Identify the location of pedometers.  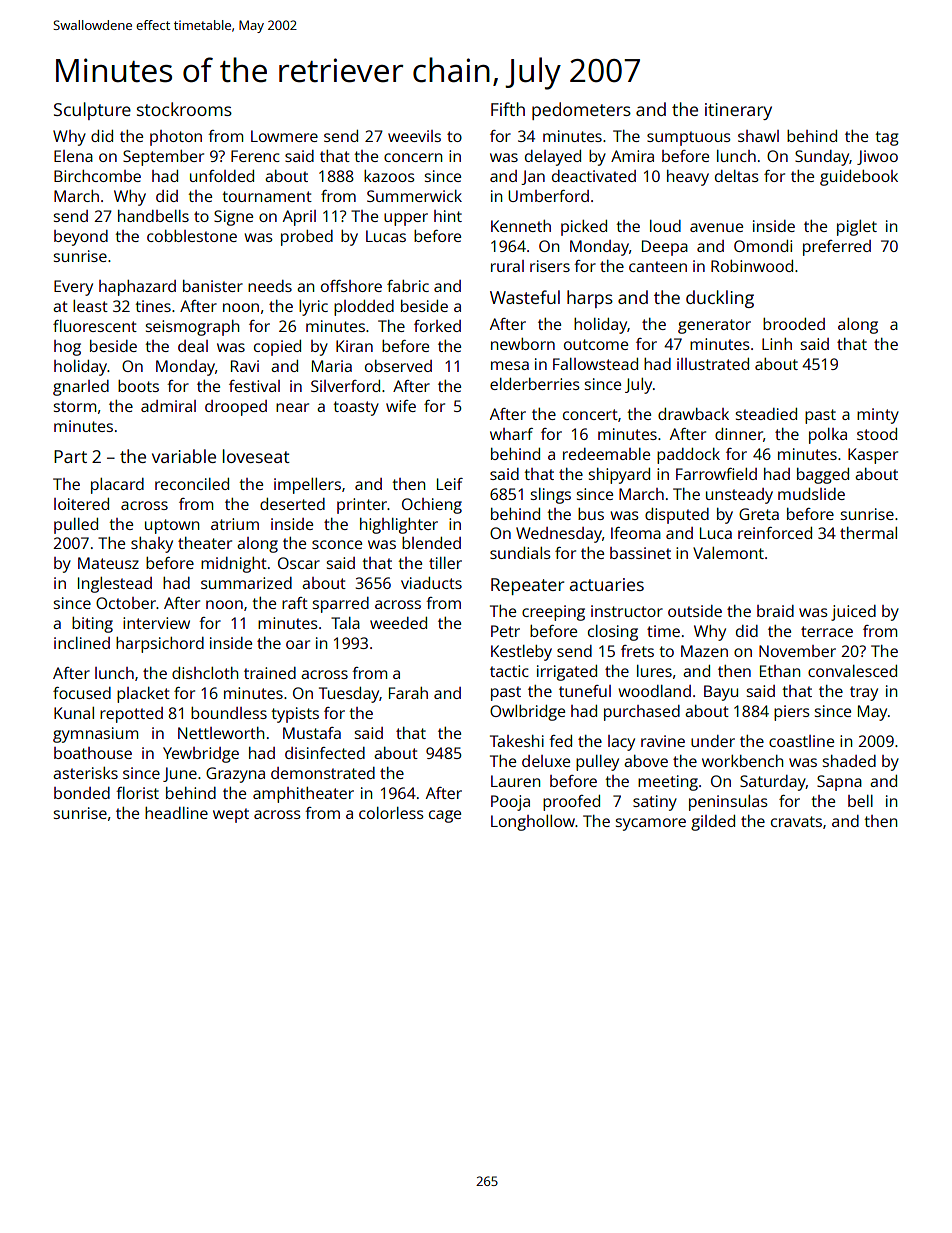
(581, 111).
